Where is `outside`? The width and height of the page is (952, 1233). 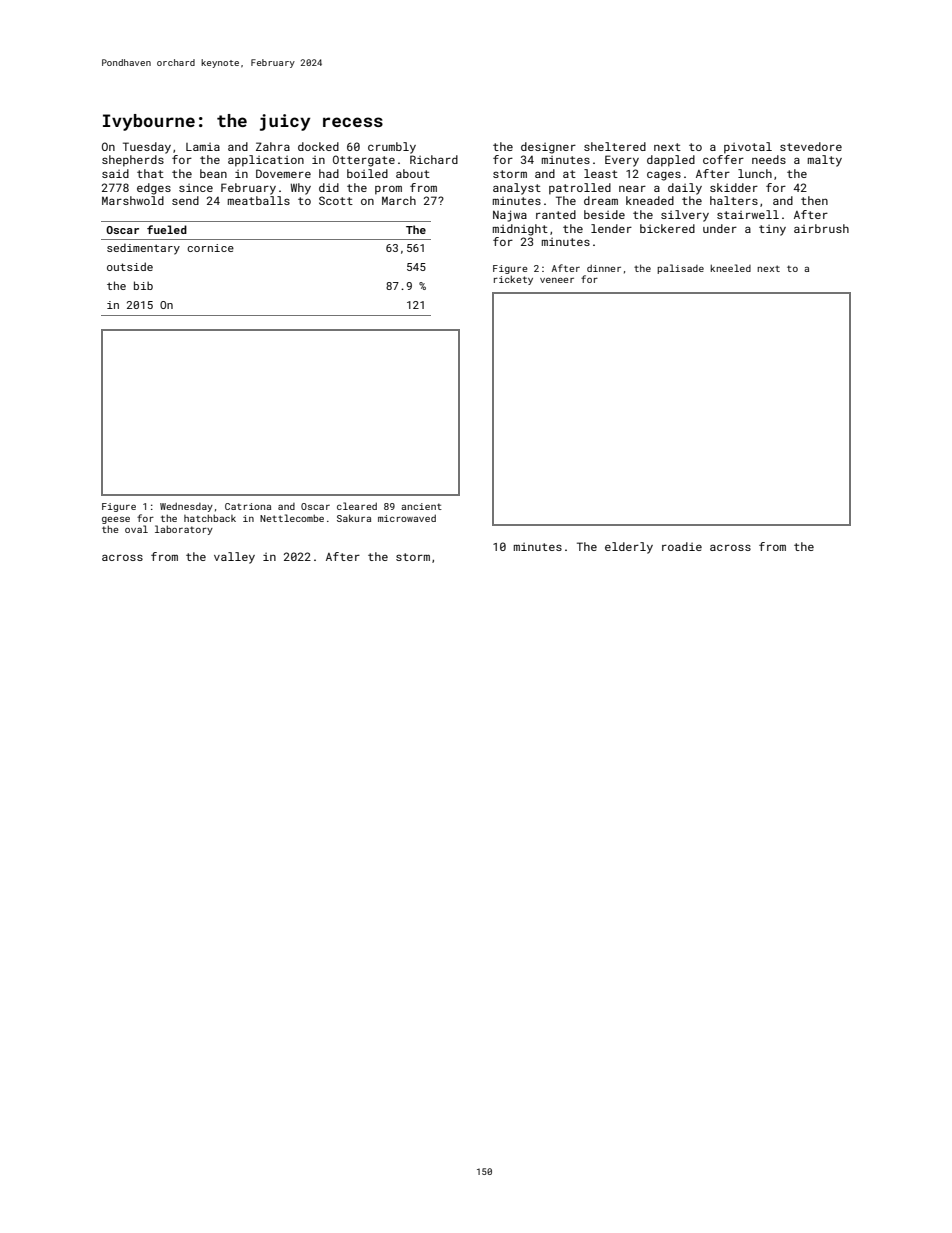
outside is located at coordinates (130, 266).
